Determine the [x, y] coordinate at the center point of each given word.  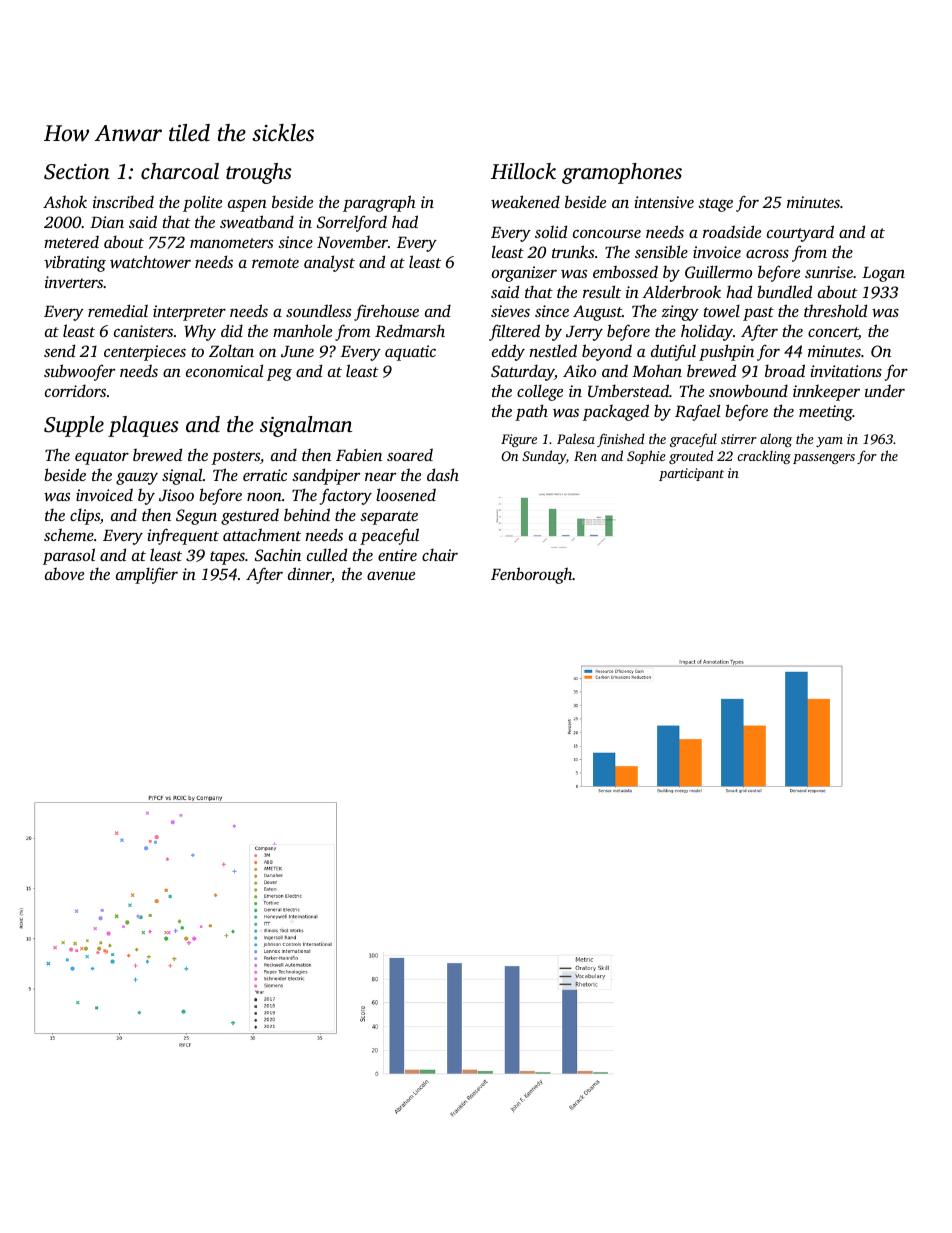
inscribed [123, 201]
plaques [143, 426]
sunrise [829, 272]
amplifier [147, 575]
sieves [510, 311]
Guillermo [718, 272]
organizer [524, 274]
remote [275, 263]
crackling [764, 457]
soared [410, 454]
